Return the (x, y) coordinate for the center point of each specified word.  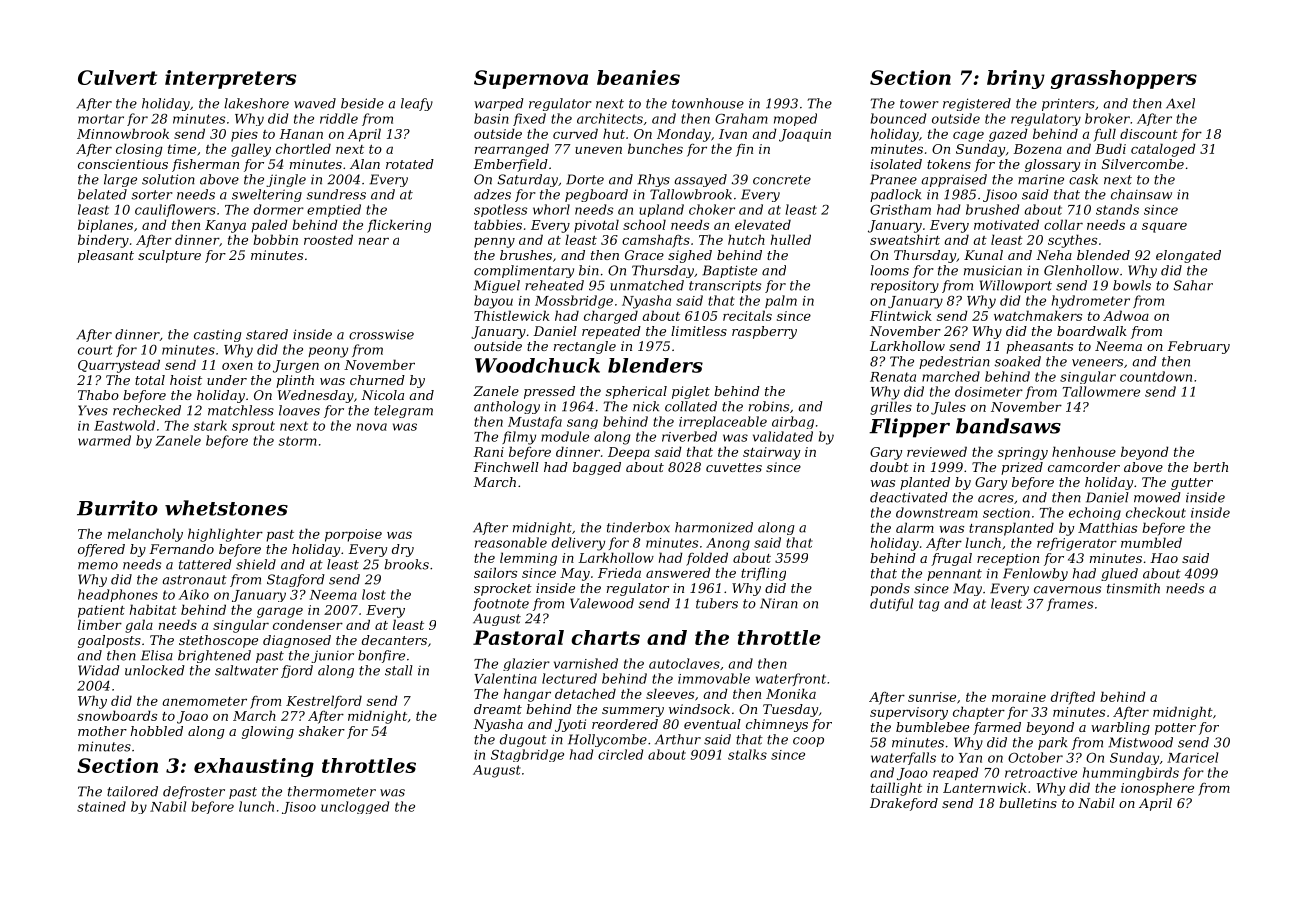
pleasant (106, 256)
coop (808, 742)
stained (101, 806)
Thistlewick (512, 315)
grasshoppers (1124, 79)
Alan (365, 164)
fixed (529, 119)
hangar (527, 695)
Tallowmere (1101, 391)
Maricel (1192, 757)
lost (374, 594)
